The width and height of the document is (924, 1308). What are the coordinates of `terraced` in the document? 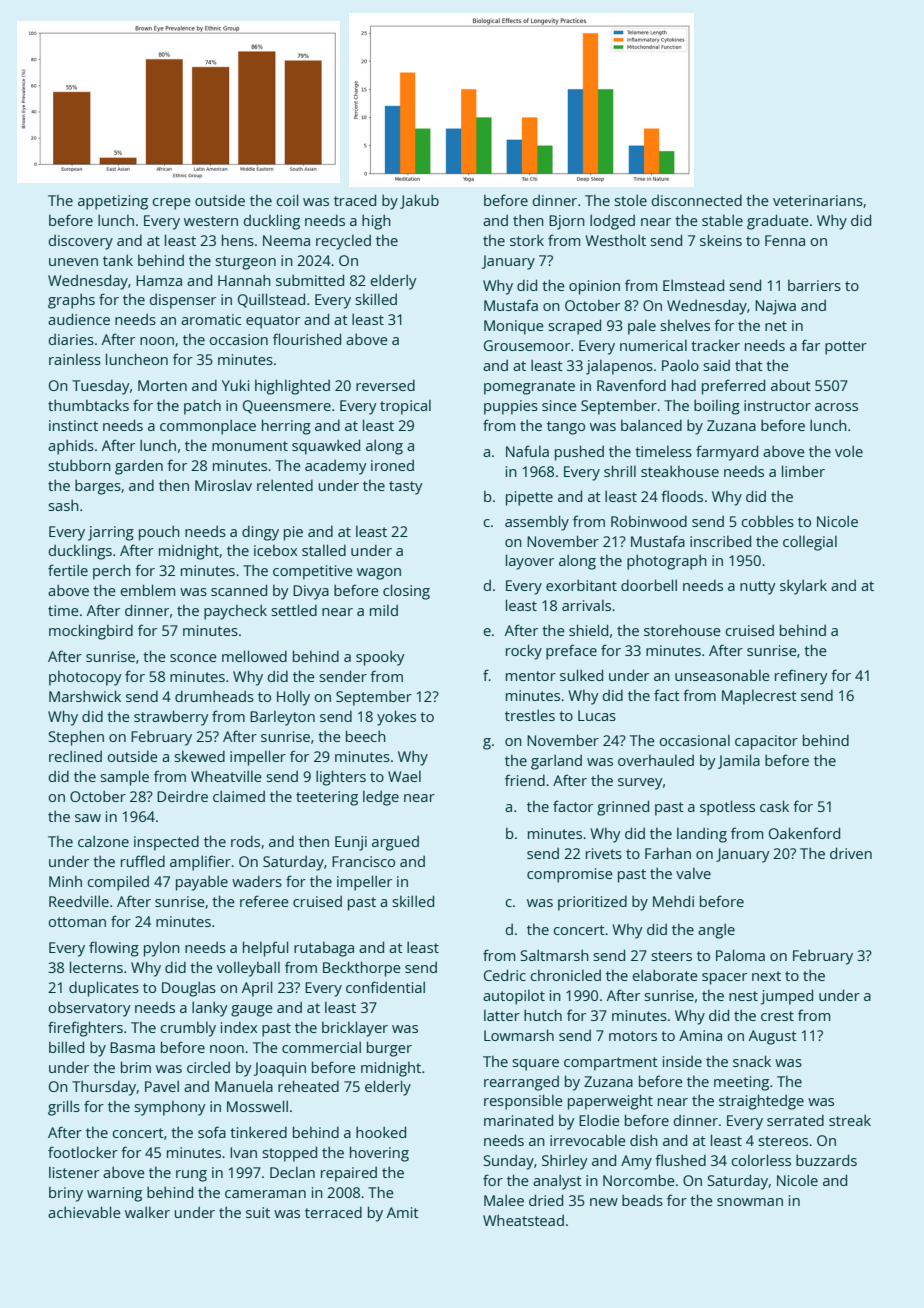 It's located at (333, 1212).
